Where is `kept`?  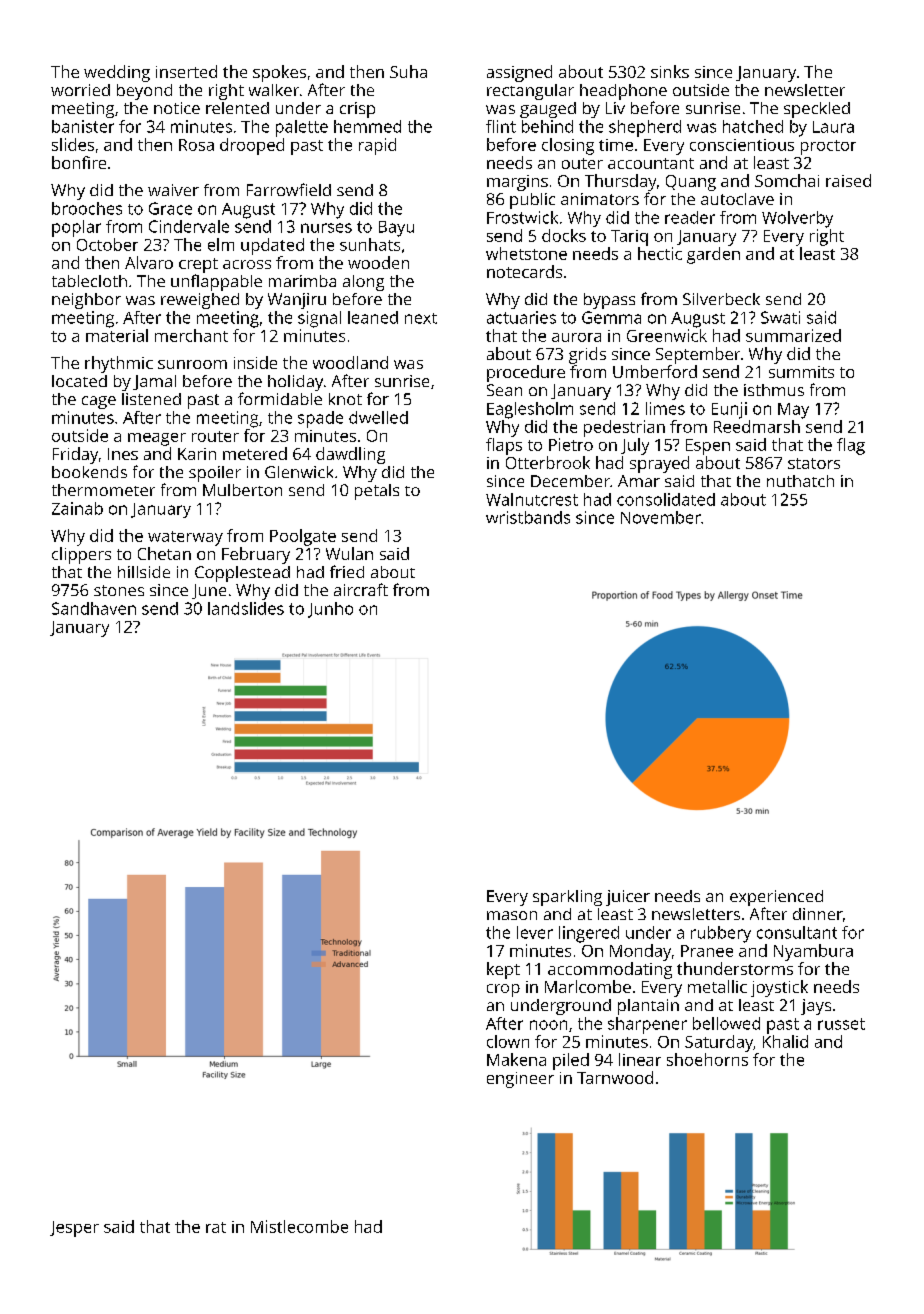 kept is located at coordinates (503, 970).
